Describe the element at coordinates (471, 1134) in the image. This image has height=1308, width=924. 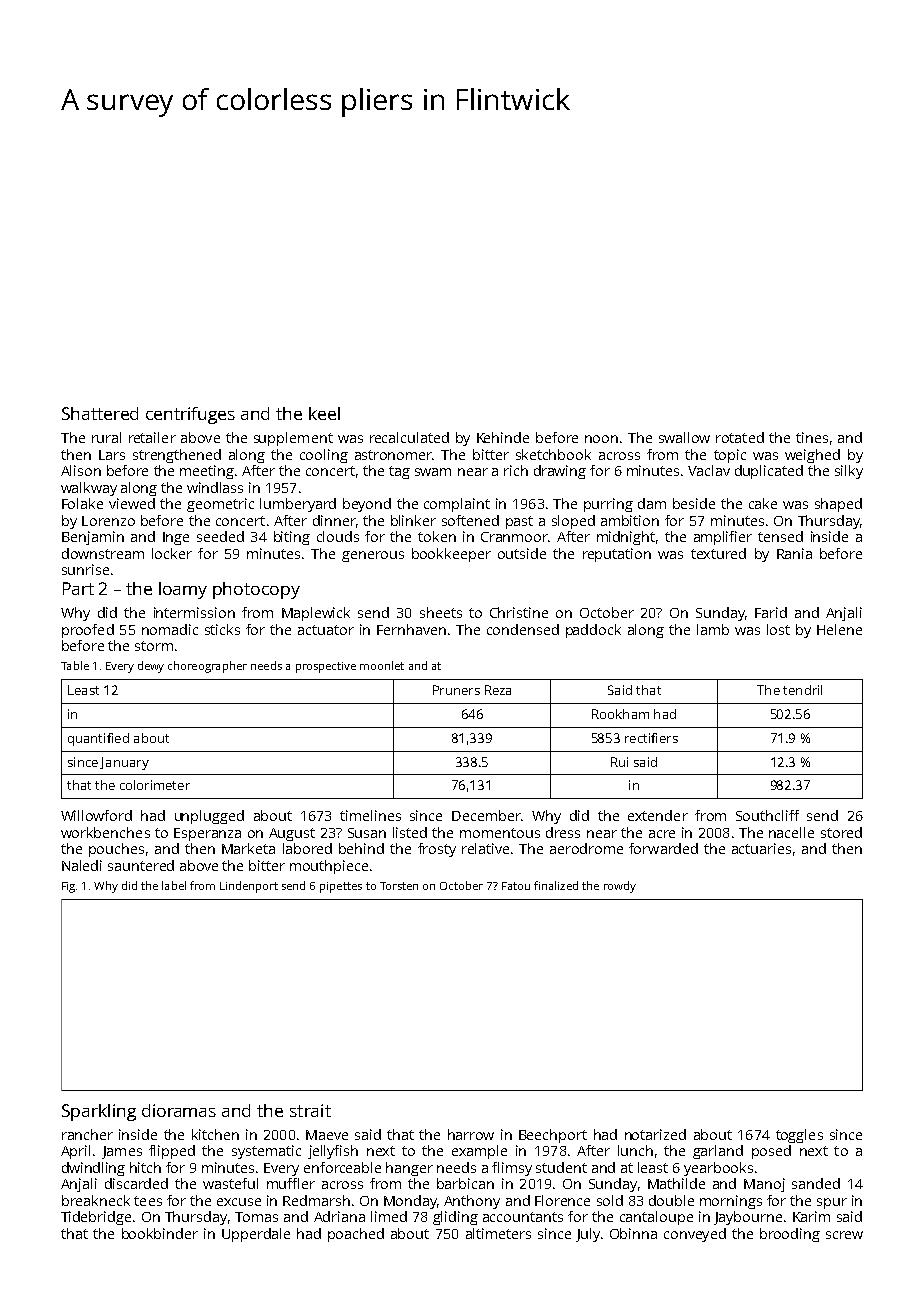
I see `harrow` at that location.
